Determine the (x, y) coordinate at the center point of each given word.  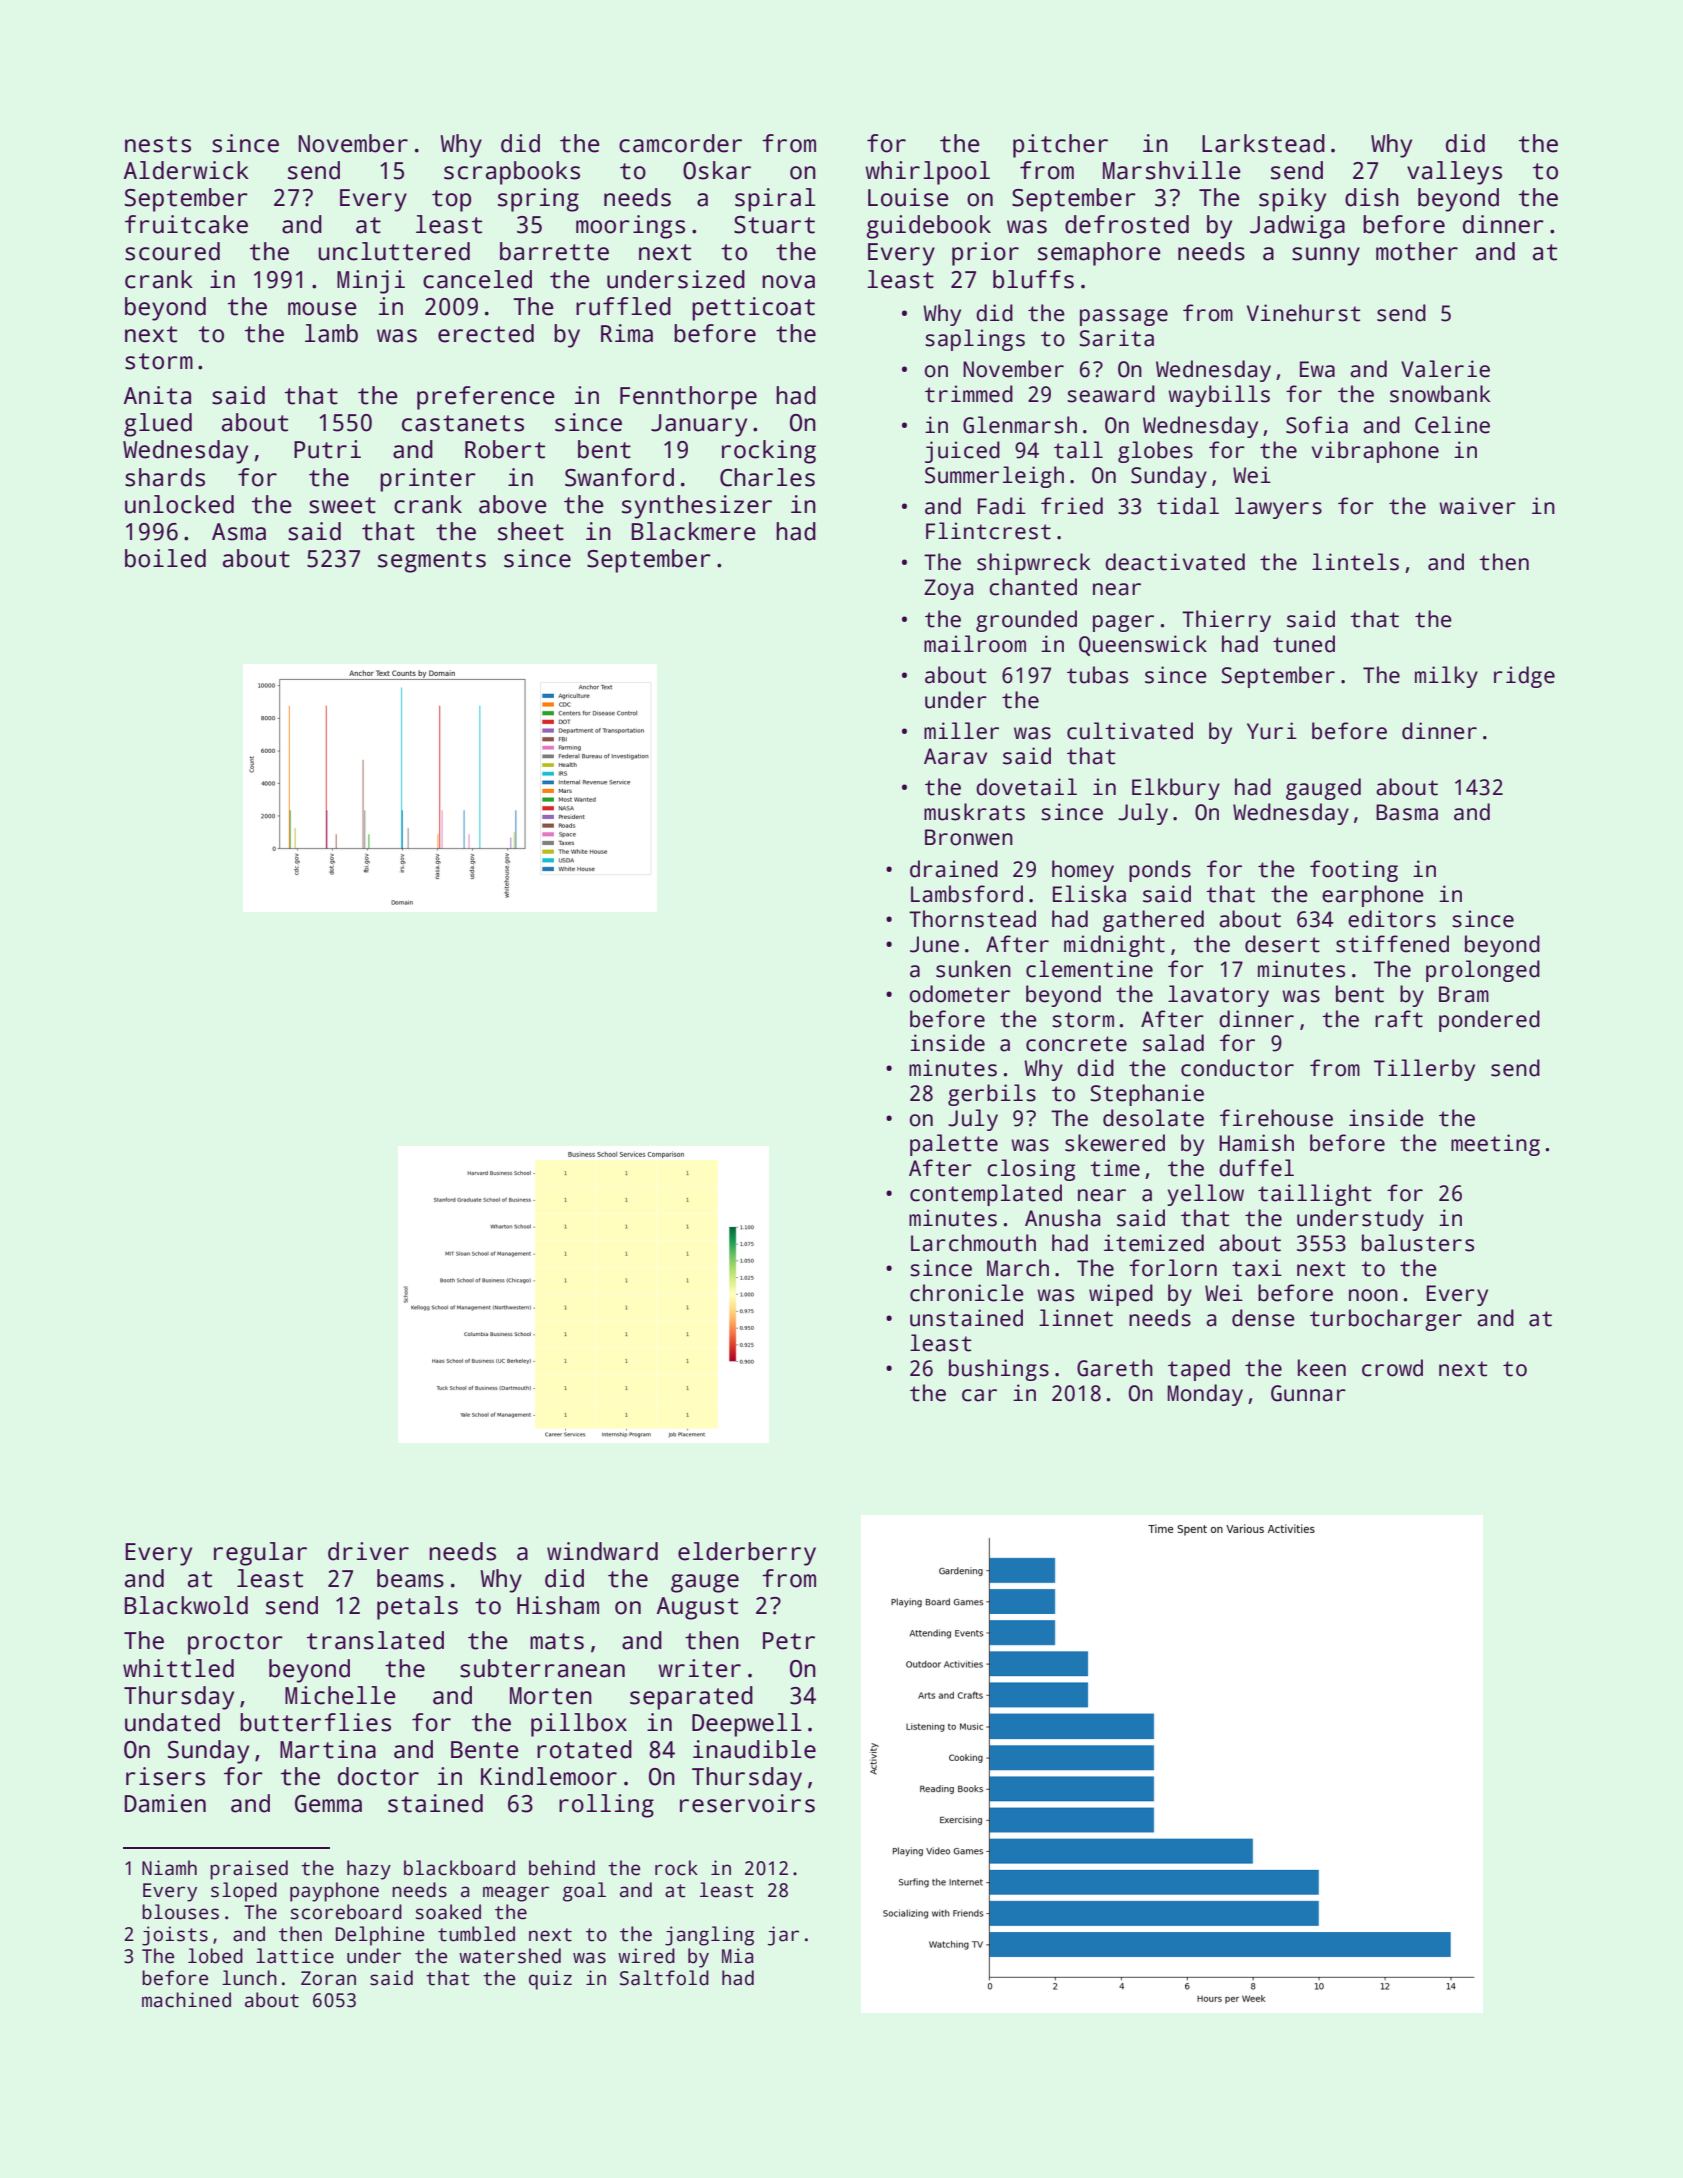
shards (165, 477)
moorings (630, 227)
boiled (165, 558)
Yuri (1272, 731)
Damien (165, 1803)
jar (783, 1936)
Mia (738, 1956)
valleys (1454, 173)
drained (954, 869)
